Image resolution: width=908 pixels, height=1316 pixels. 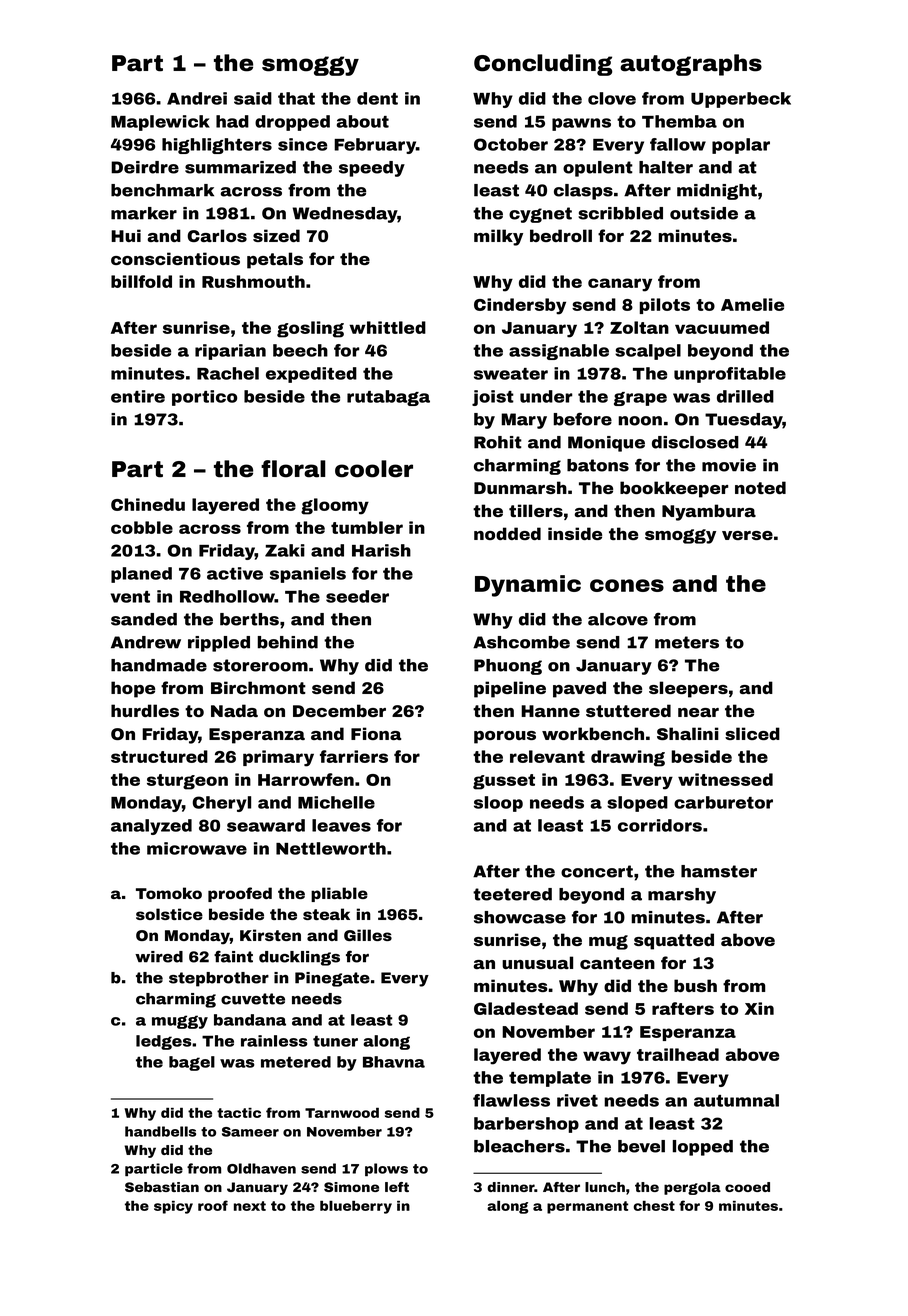 I want to click on midnight, so click(x=717, y=192).
